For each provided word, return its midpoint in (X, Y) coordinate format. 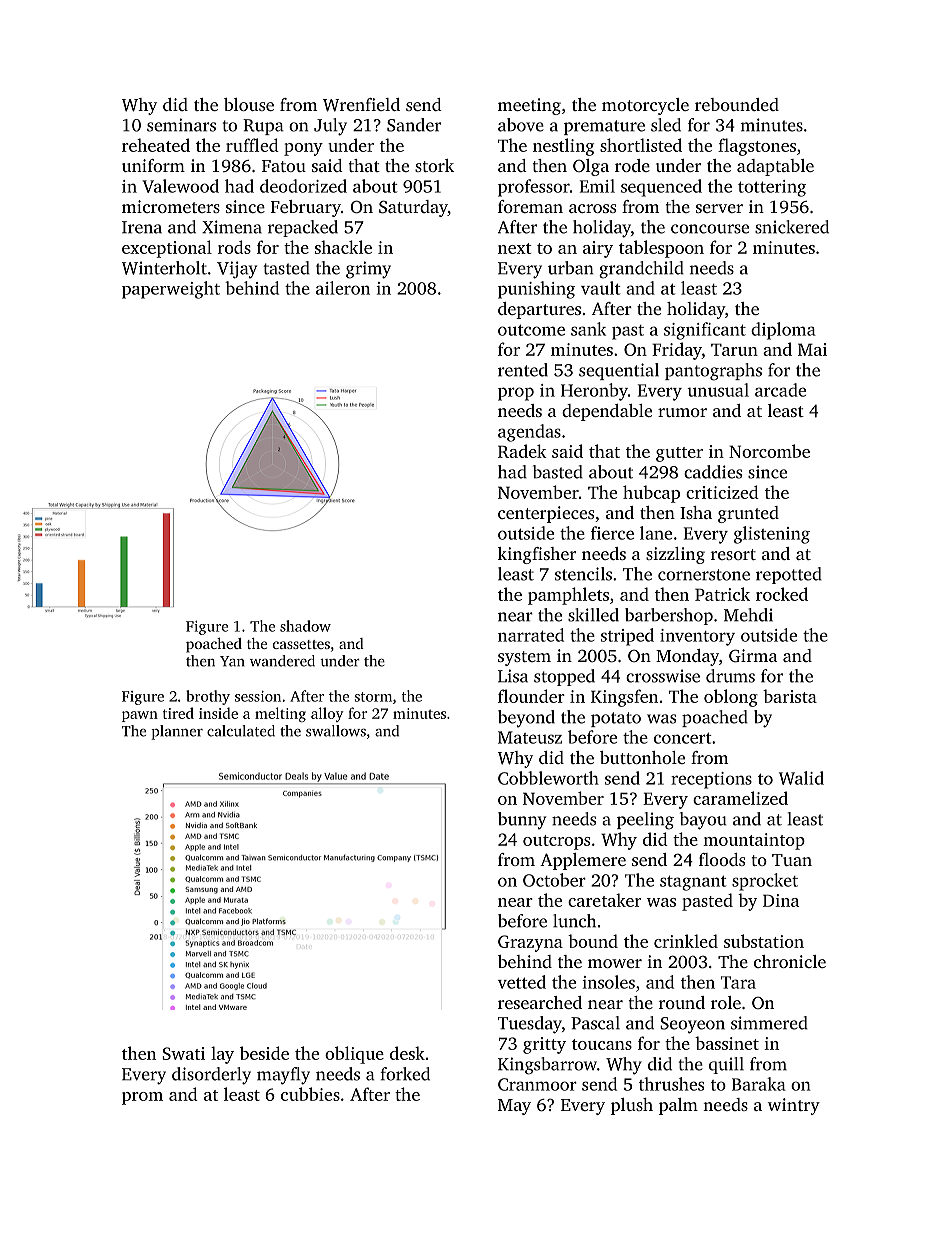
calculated (241, 731)
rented (523, 370)
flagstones (757, 147)
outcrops (556, 842)
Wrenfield (361, 105)
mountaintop (754, 841)
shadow (305, 626)
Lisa (513, 676)
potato (616, 719)
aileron (343, 288)
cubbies (310, 1094)
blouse (249, 104)
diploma (783, 331)
